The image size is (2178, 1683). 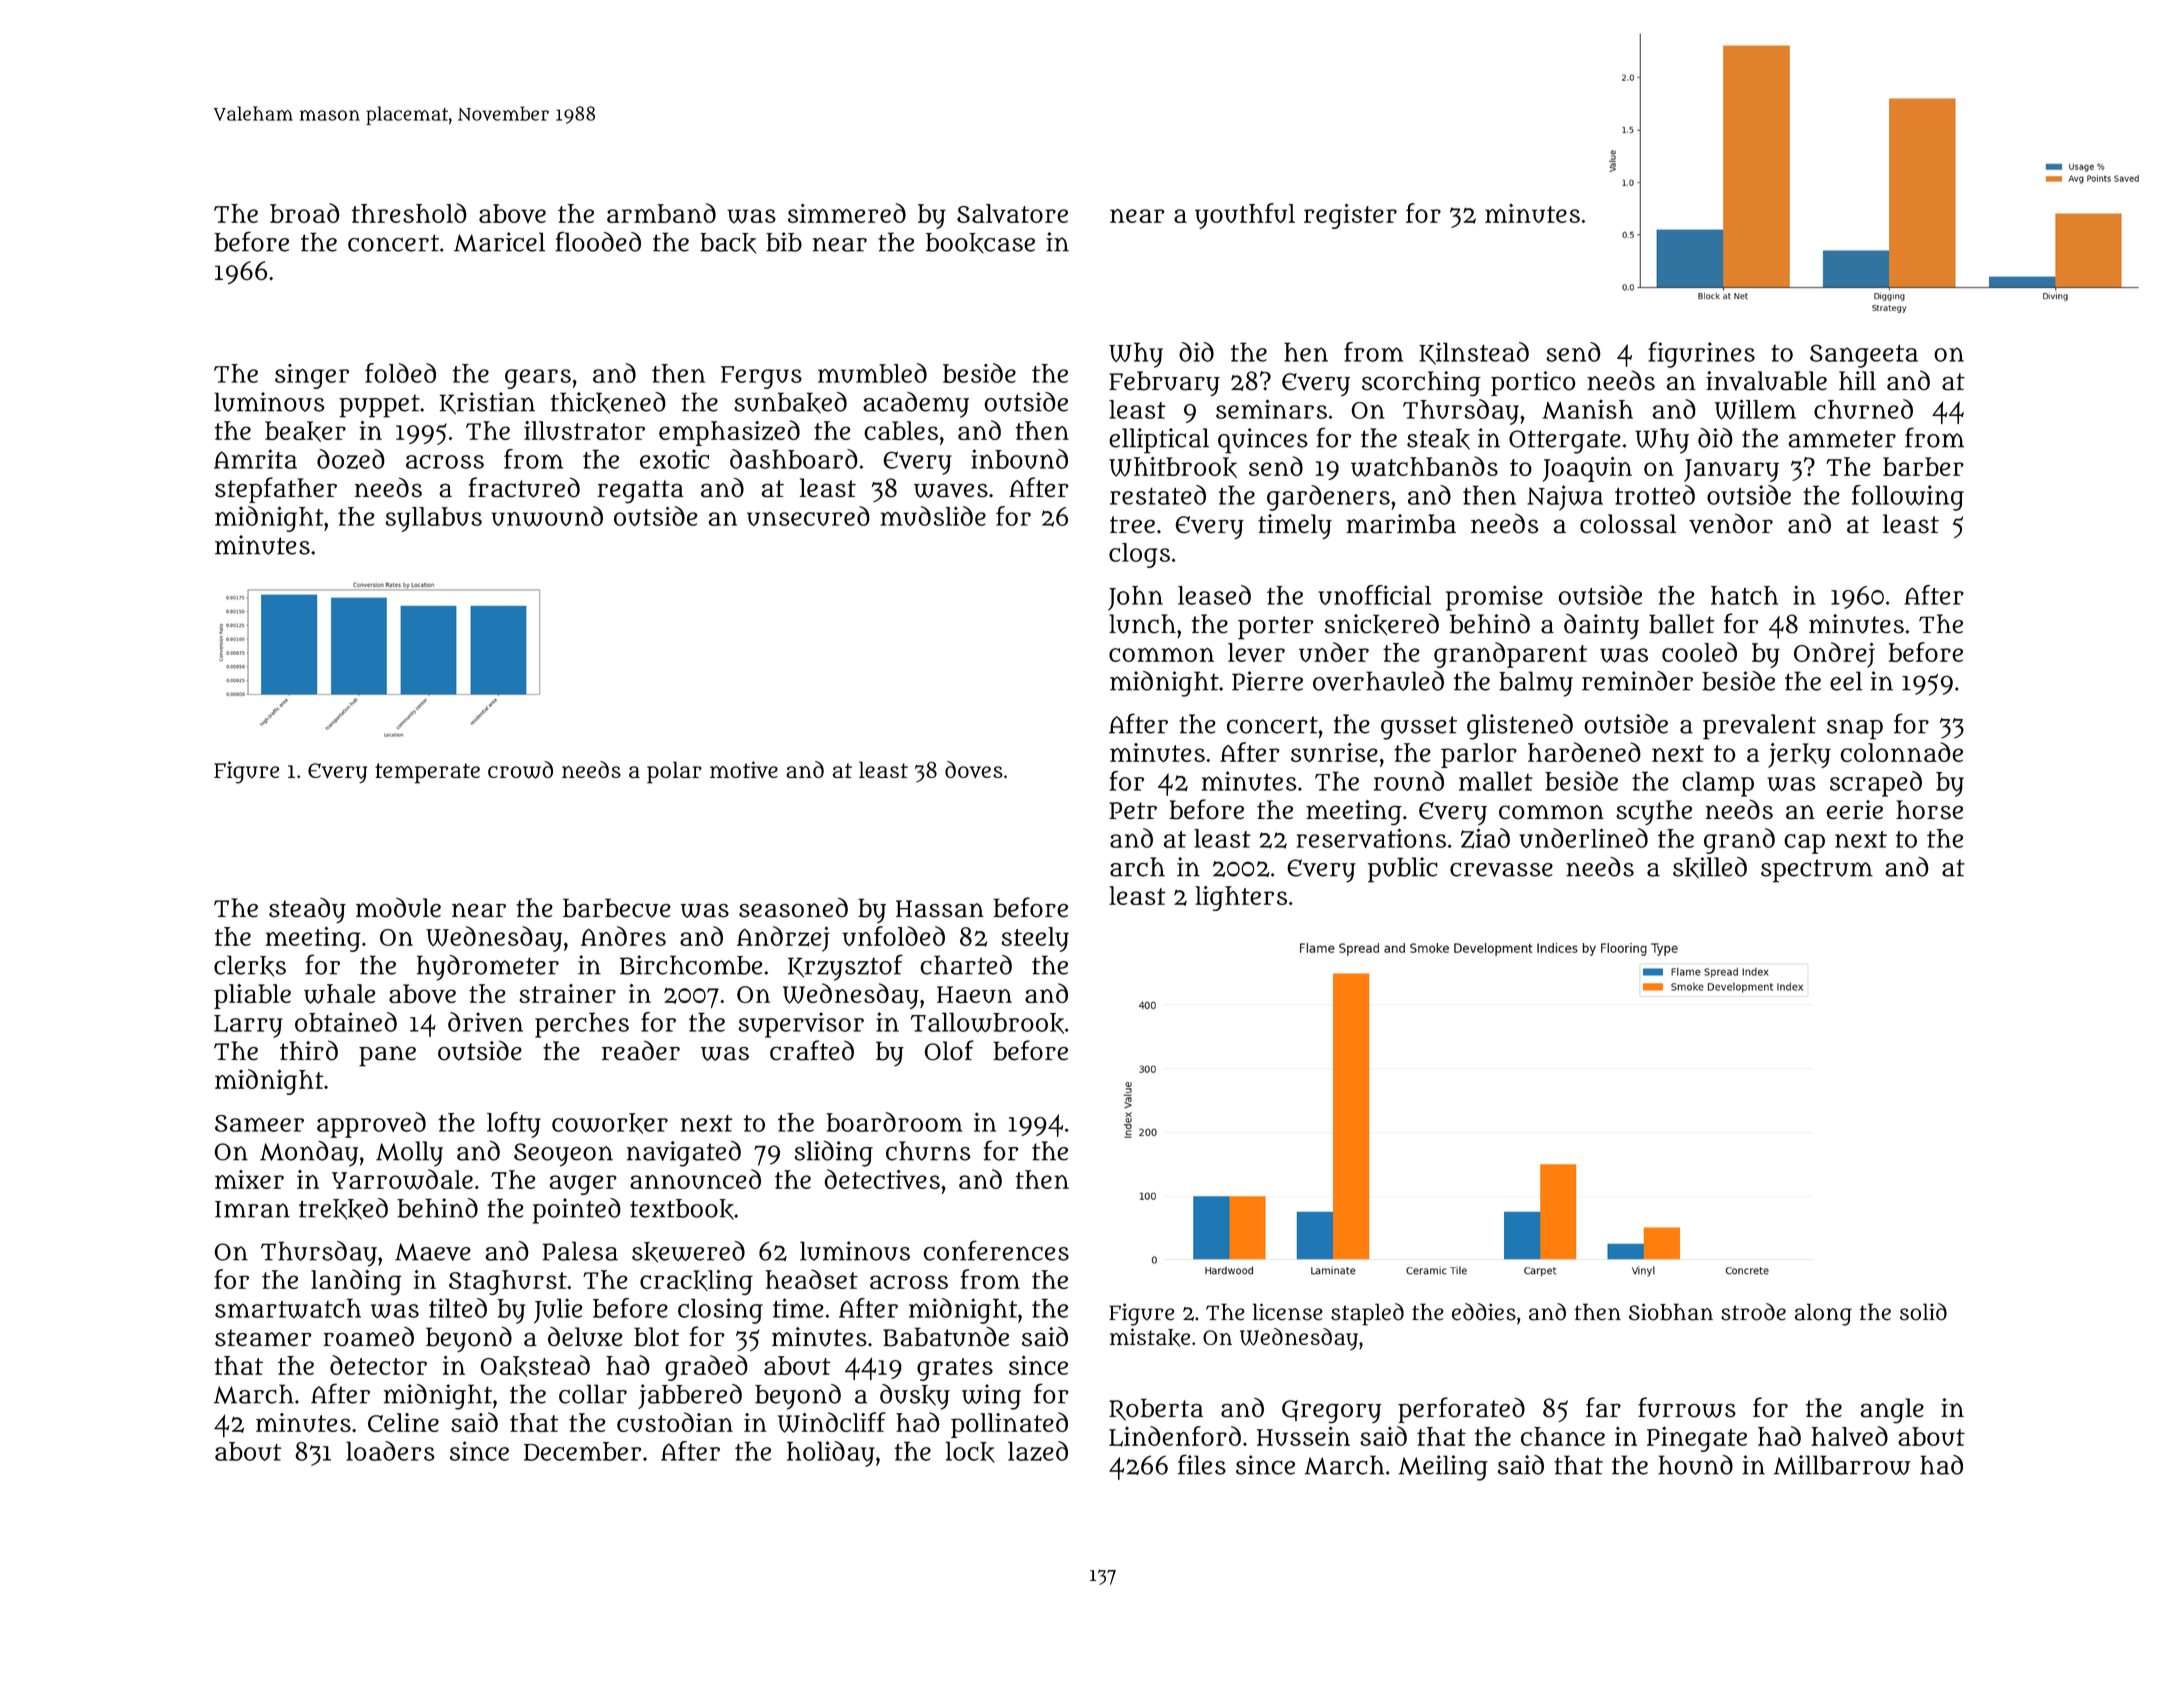 I want to click on mistake, so click(x=1150, y=1337).
